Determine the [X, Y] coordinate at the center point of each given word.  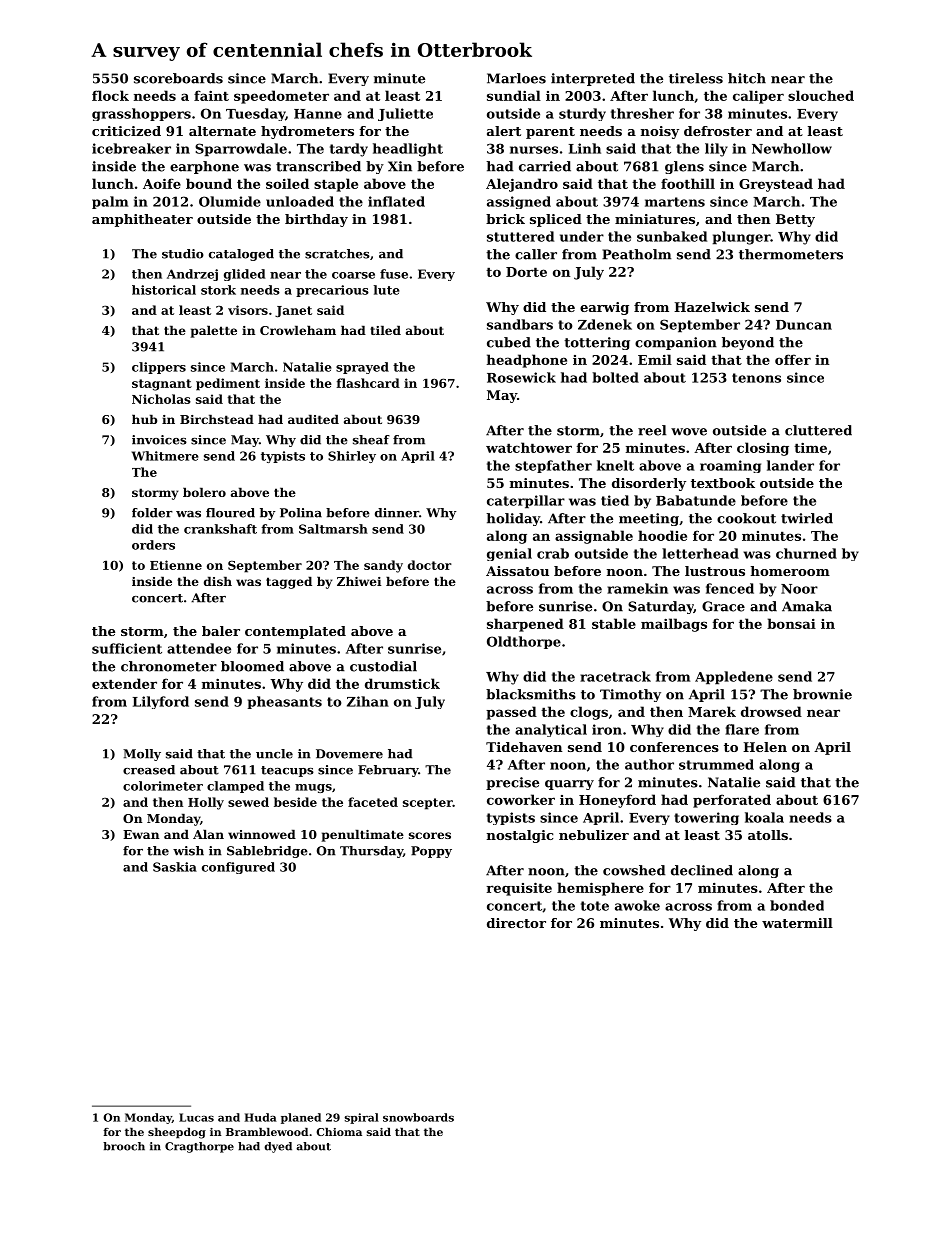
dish [218, 581]
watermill [797, 923]
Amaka [807, 606]
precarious [332, 291]
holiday [513, 519]
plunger [741, 238]
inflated [396, 201]
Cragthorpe [199, 1147]
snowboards [418, 1117]
